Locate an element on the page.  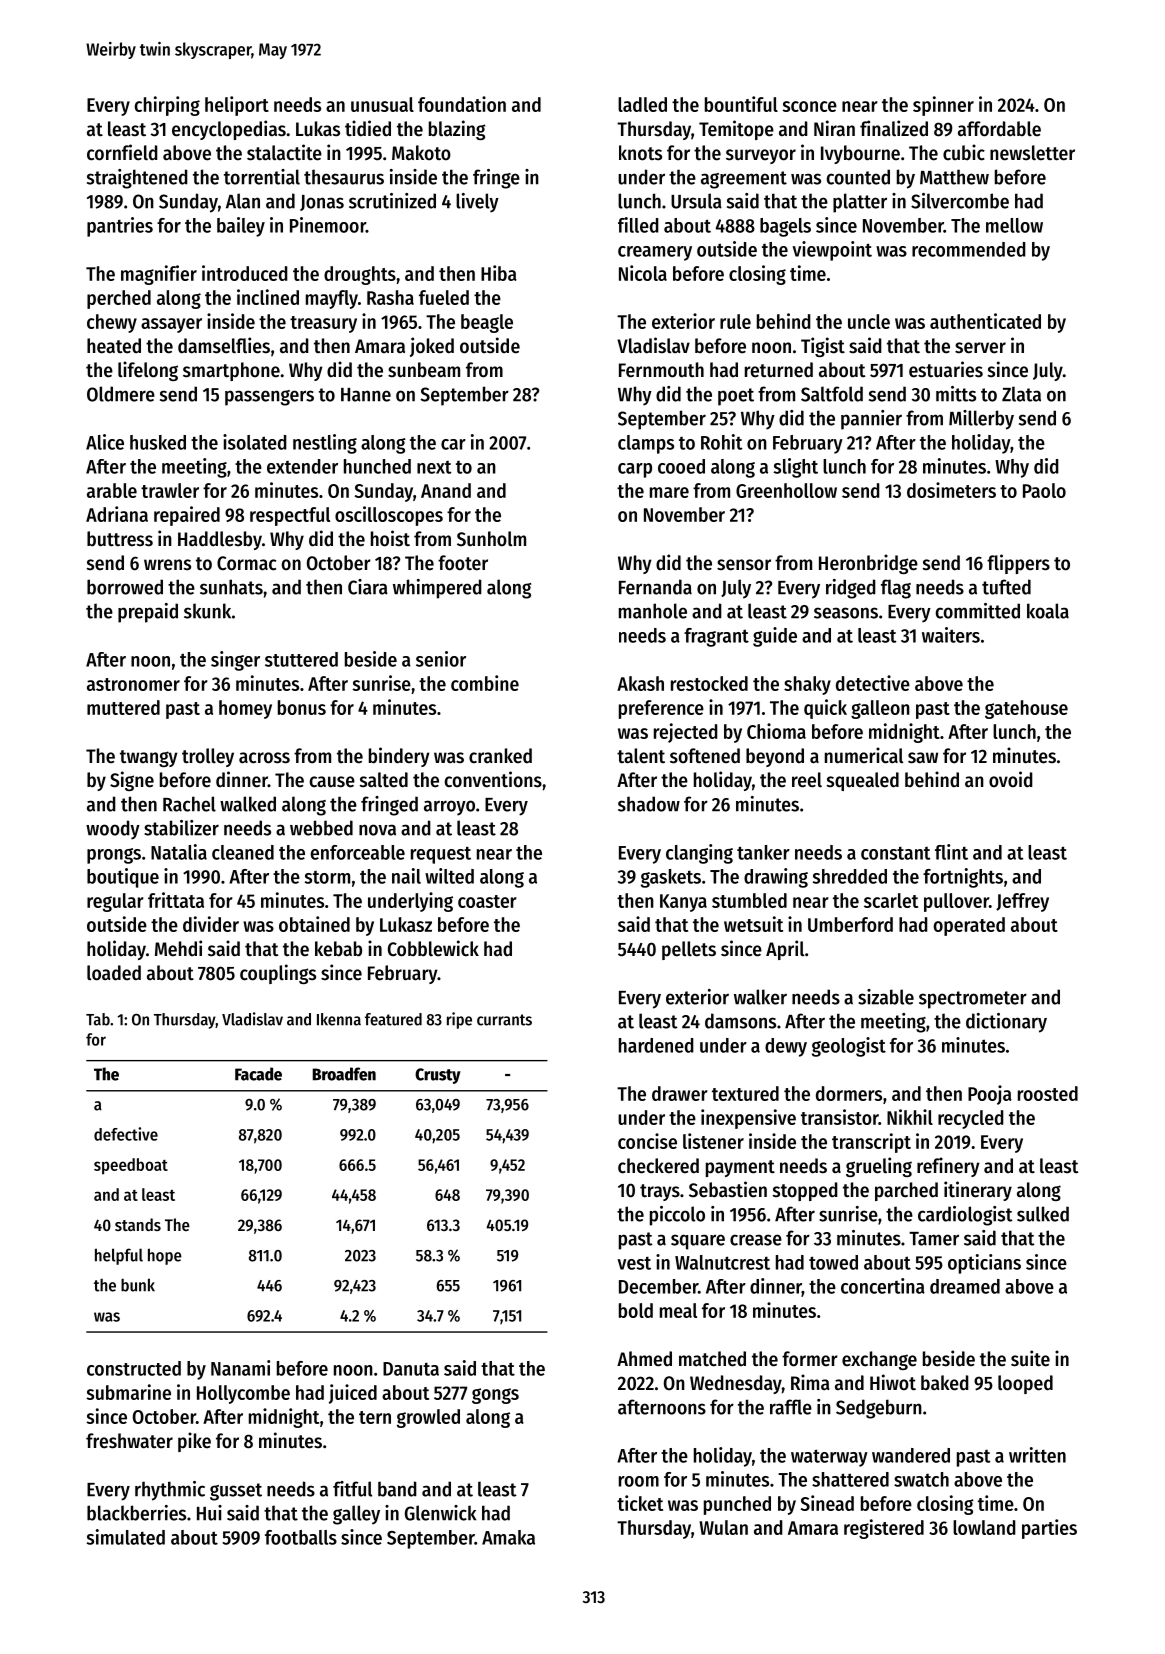
bountiful is located at coordinates (741, 104).
